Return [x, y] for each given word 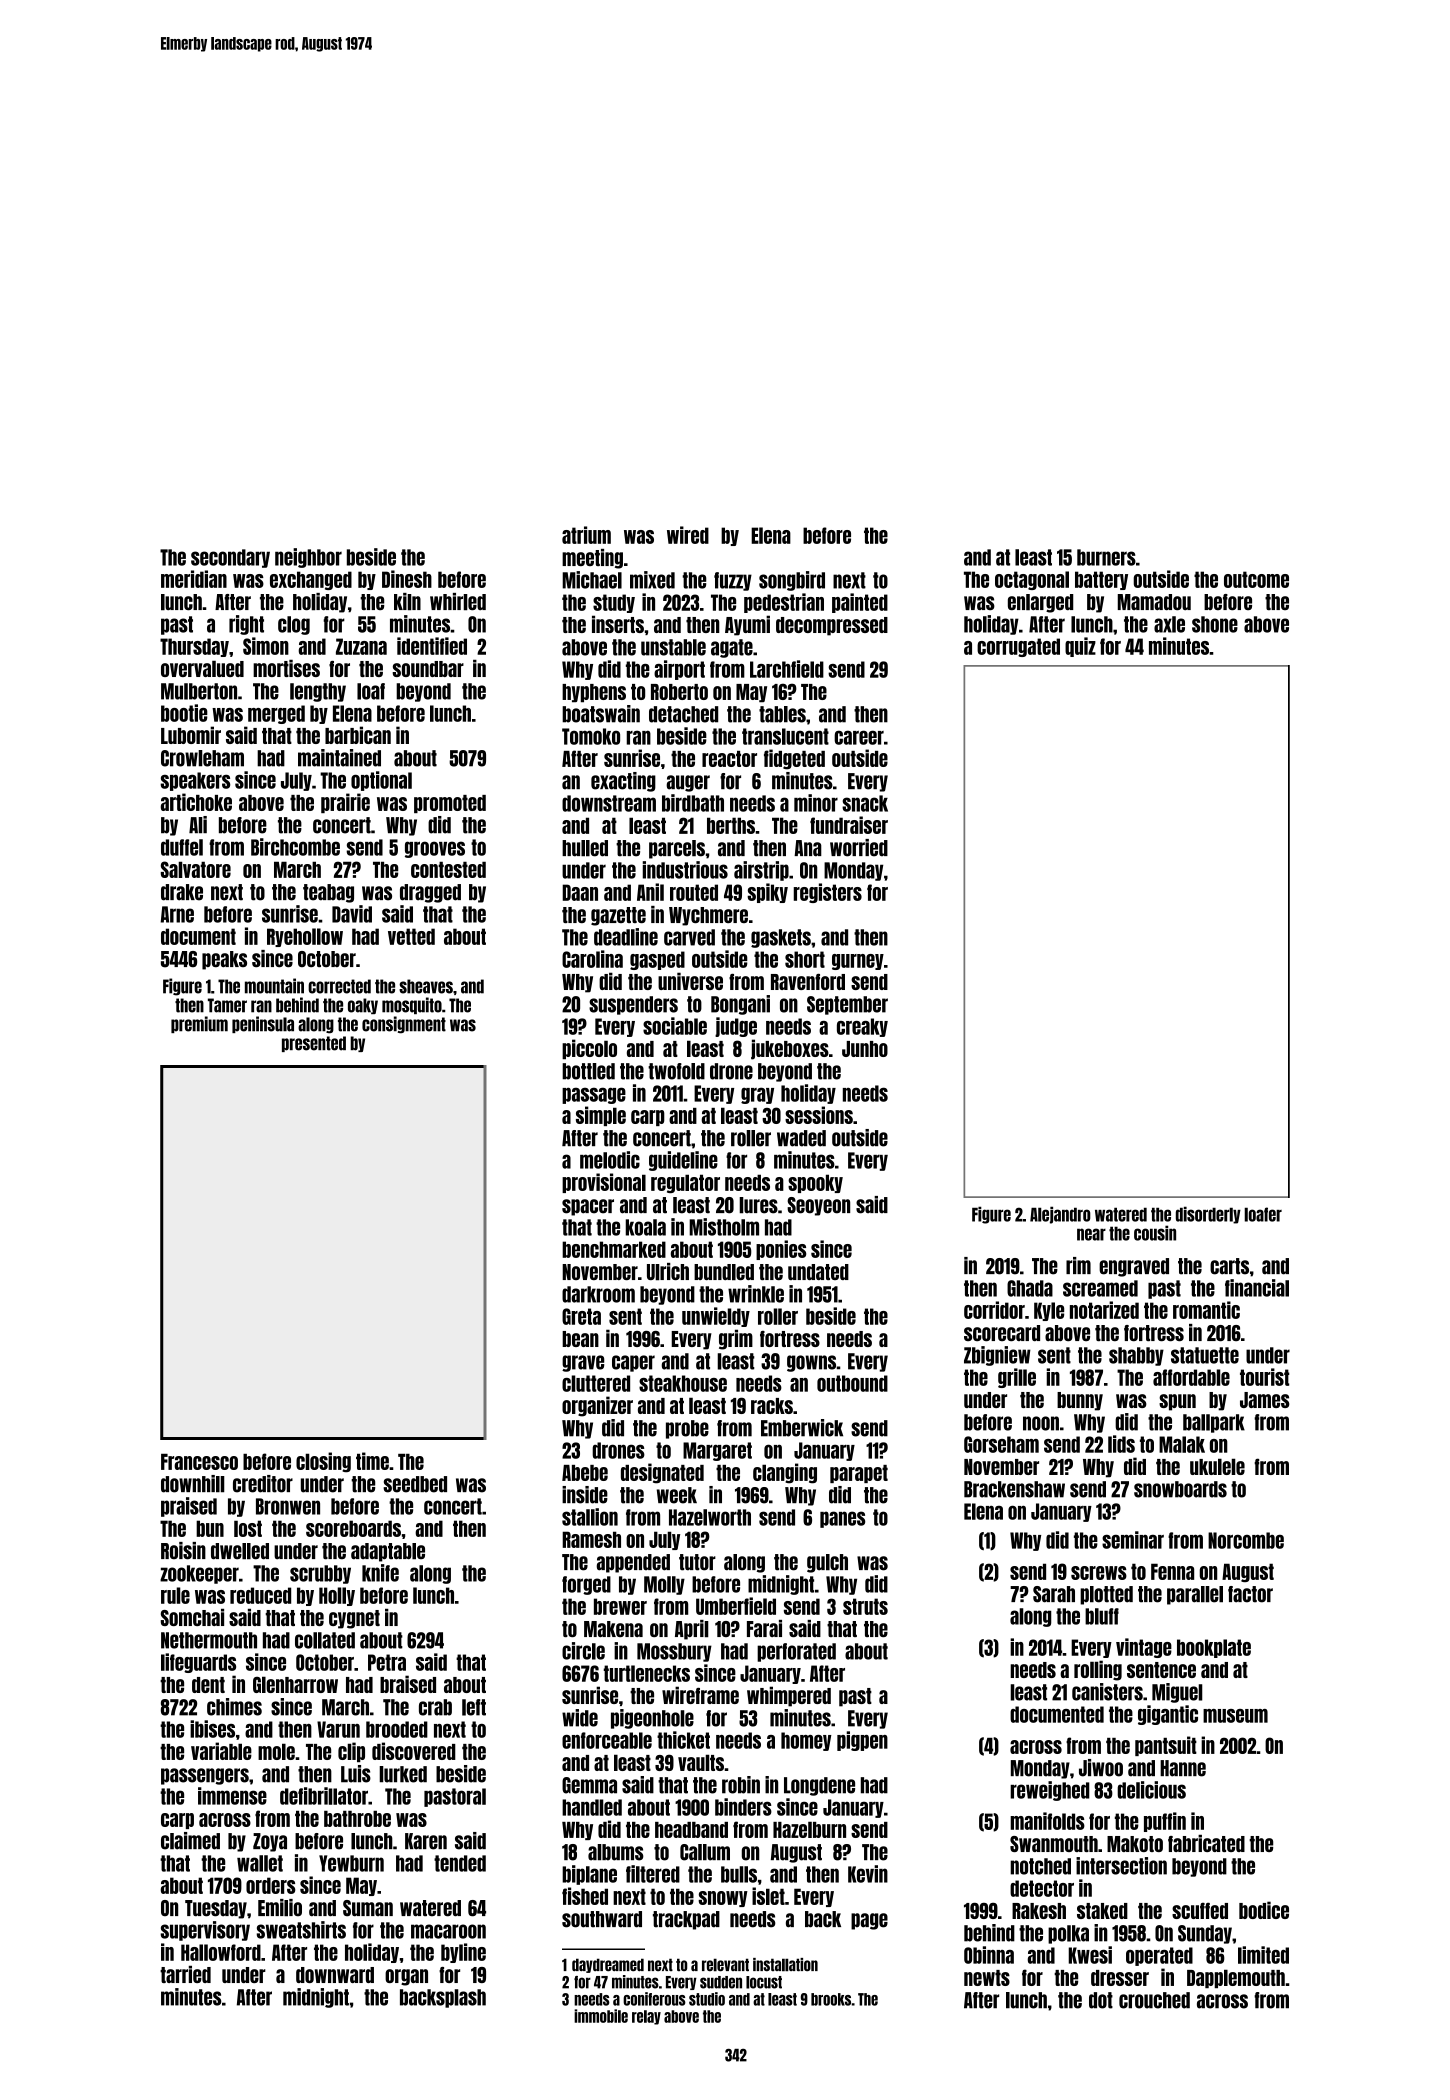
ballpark [1214, 1423]
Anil [650, 892]
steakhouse [683, 1383]
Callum [705, 1852]
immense [232, 1796]
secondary [230, 558]
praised [189, 1507]
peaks [224, 960]
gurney [858, 962]
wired [688, 535]
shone [1215, 624]
